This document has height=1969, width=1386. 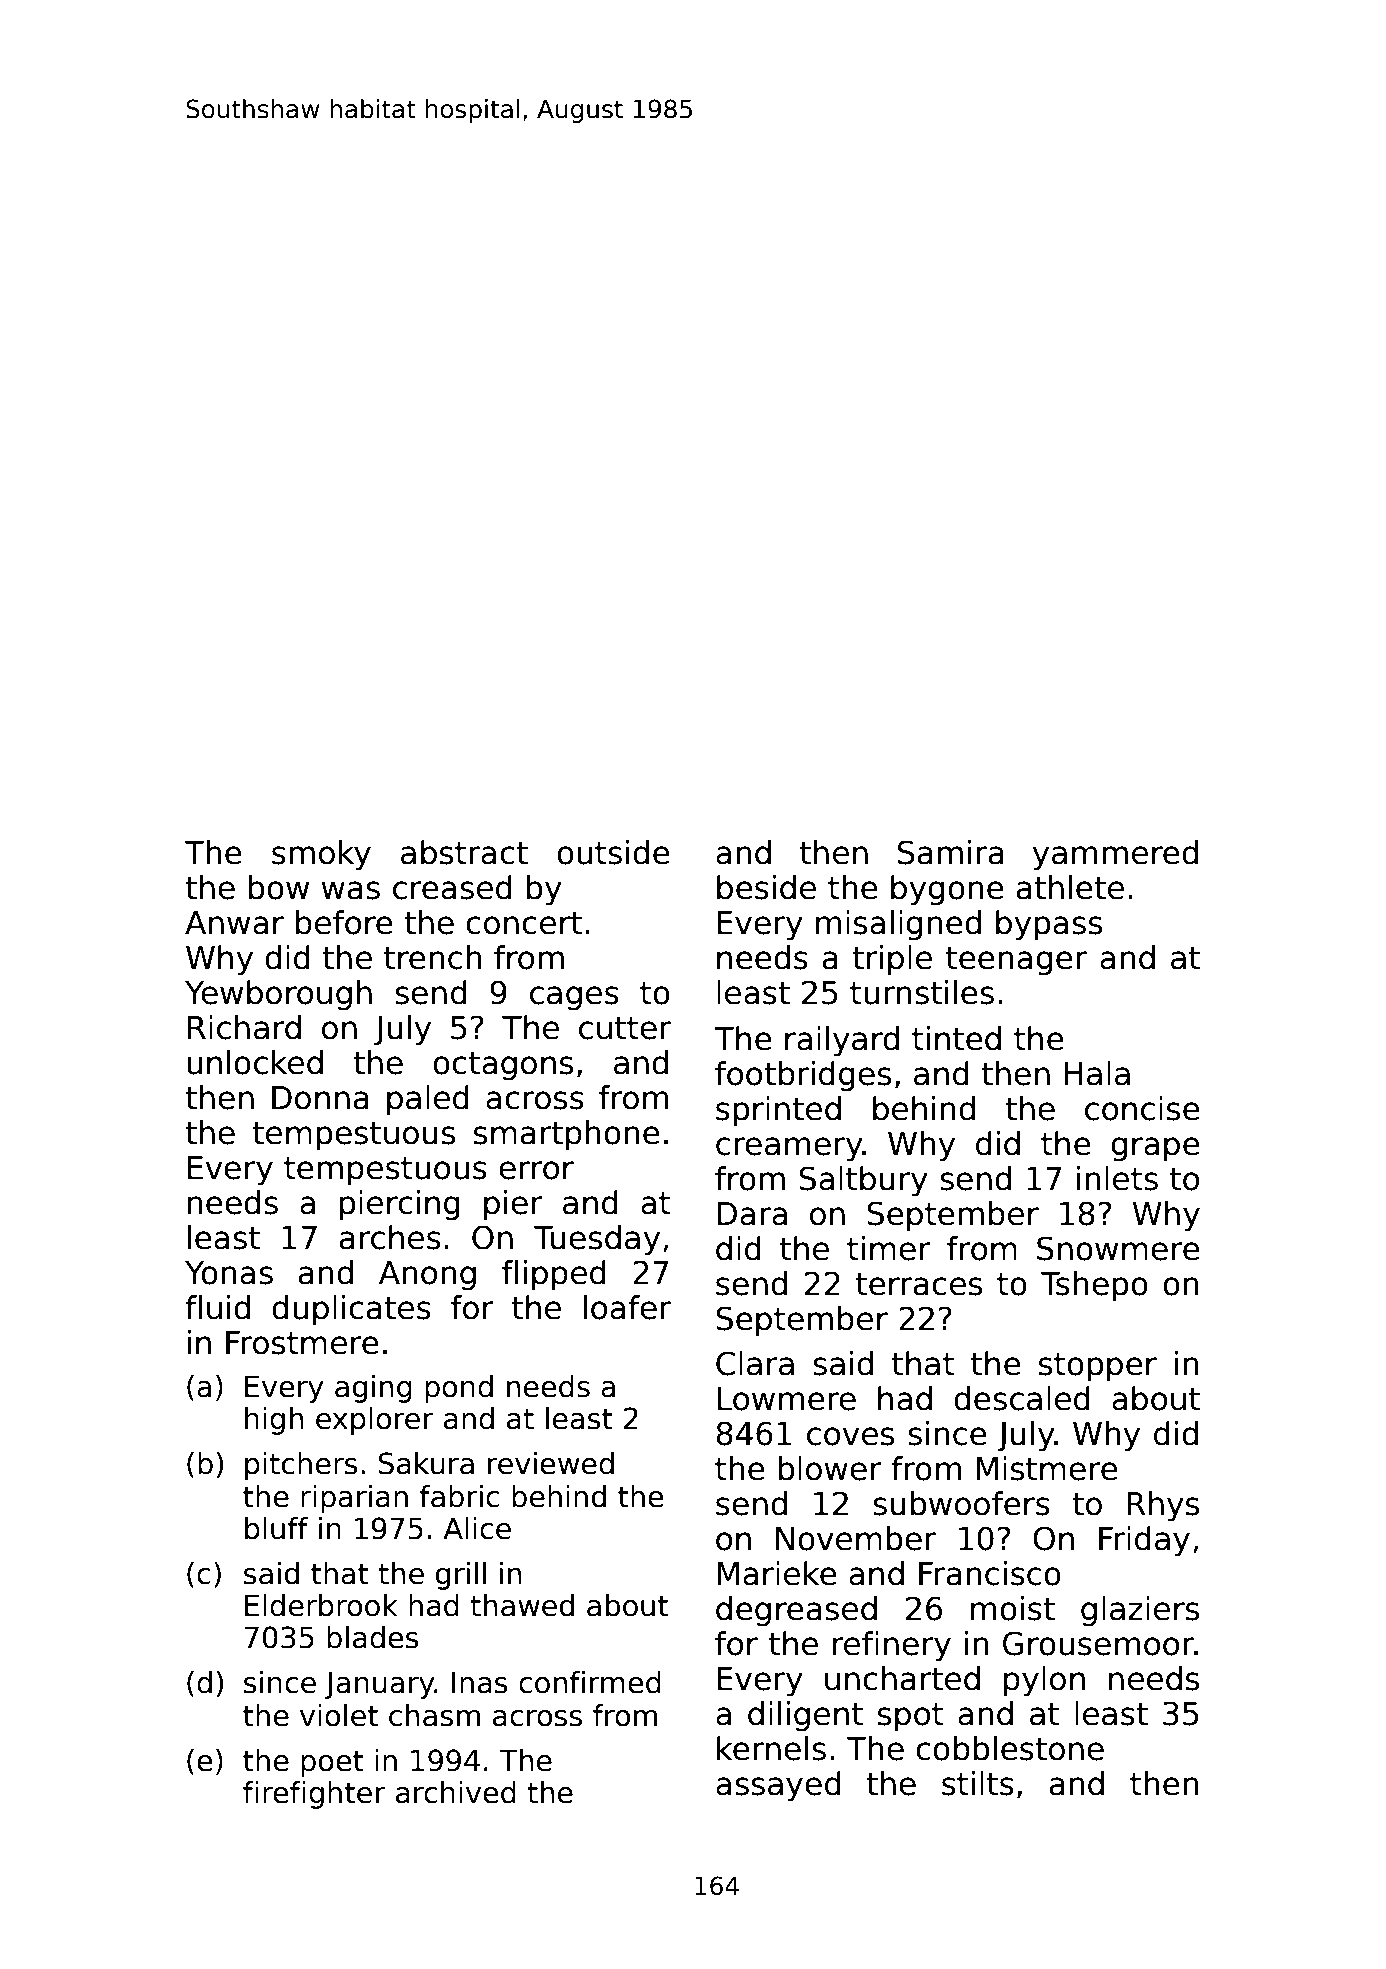 What do you see at coordinates (1155, 1149) in the document?
I see `grape` at bounding box center [1155, 1149].
